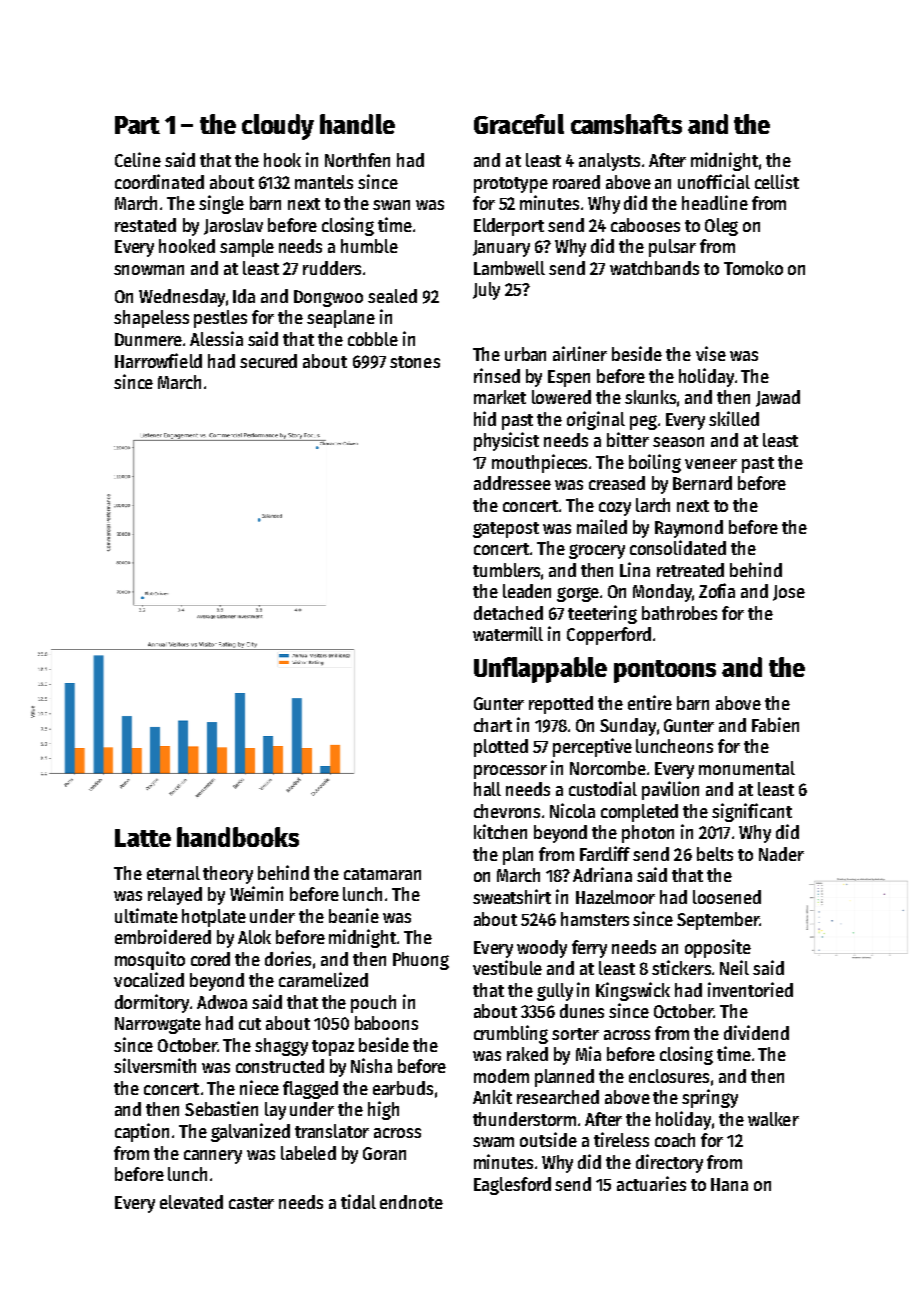  Describe the element at coordinates (519, 124) in the document. I see `Graceful` at that location.
